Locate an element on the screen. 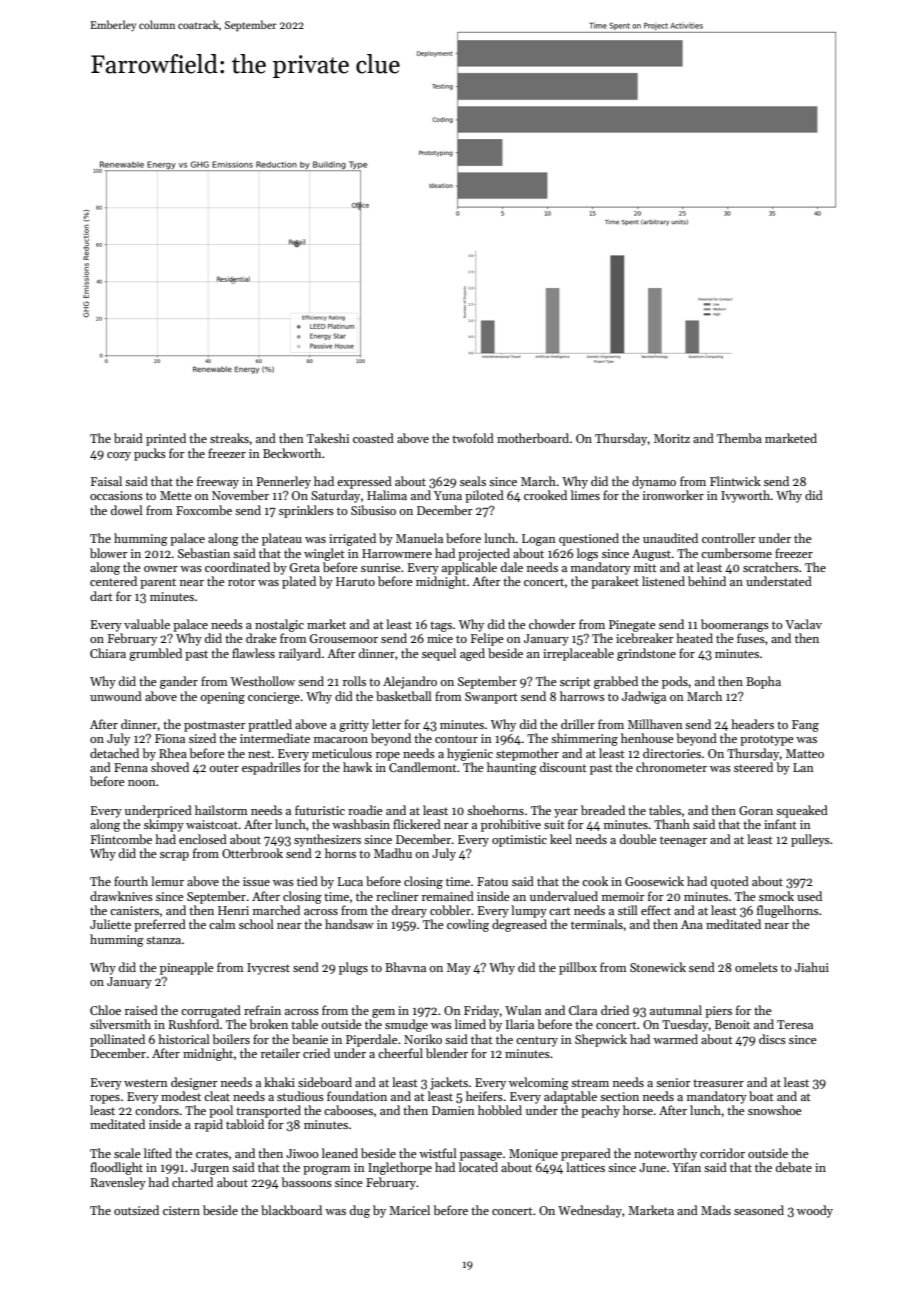 Image resolution: width=924 pixels, height=1308 pixels. Bhavna is located at coordinates (405, 967).
